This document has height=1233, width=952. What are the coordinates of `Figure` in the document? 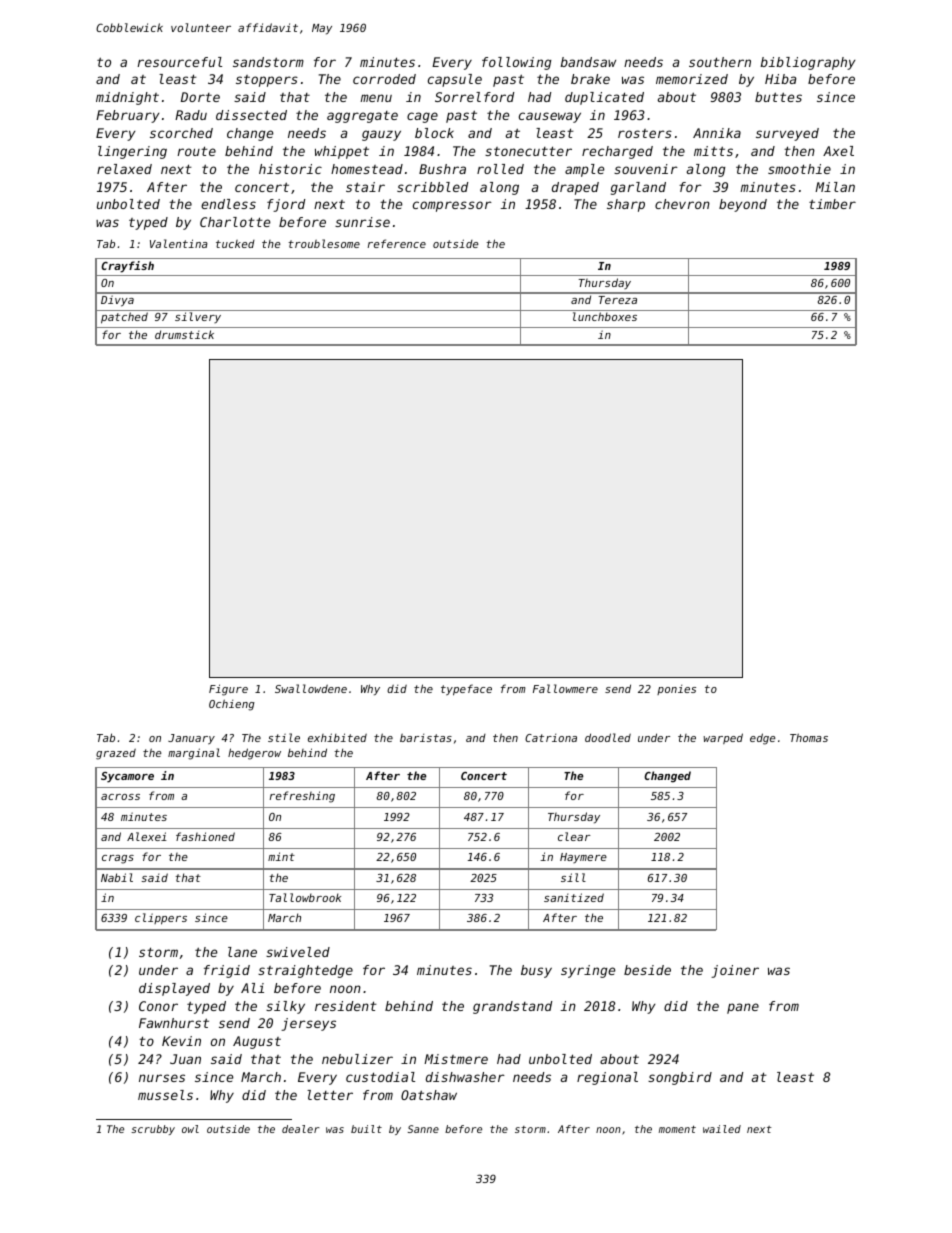 It's located at (228, 690).
